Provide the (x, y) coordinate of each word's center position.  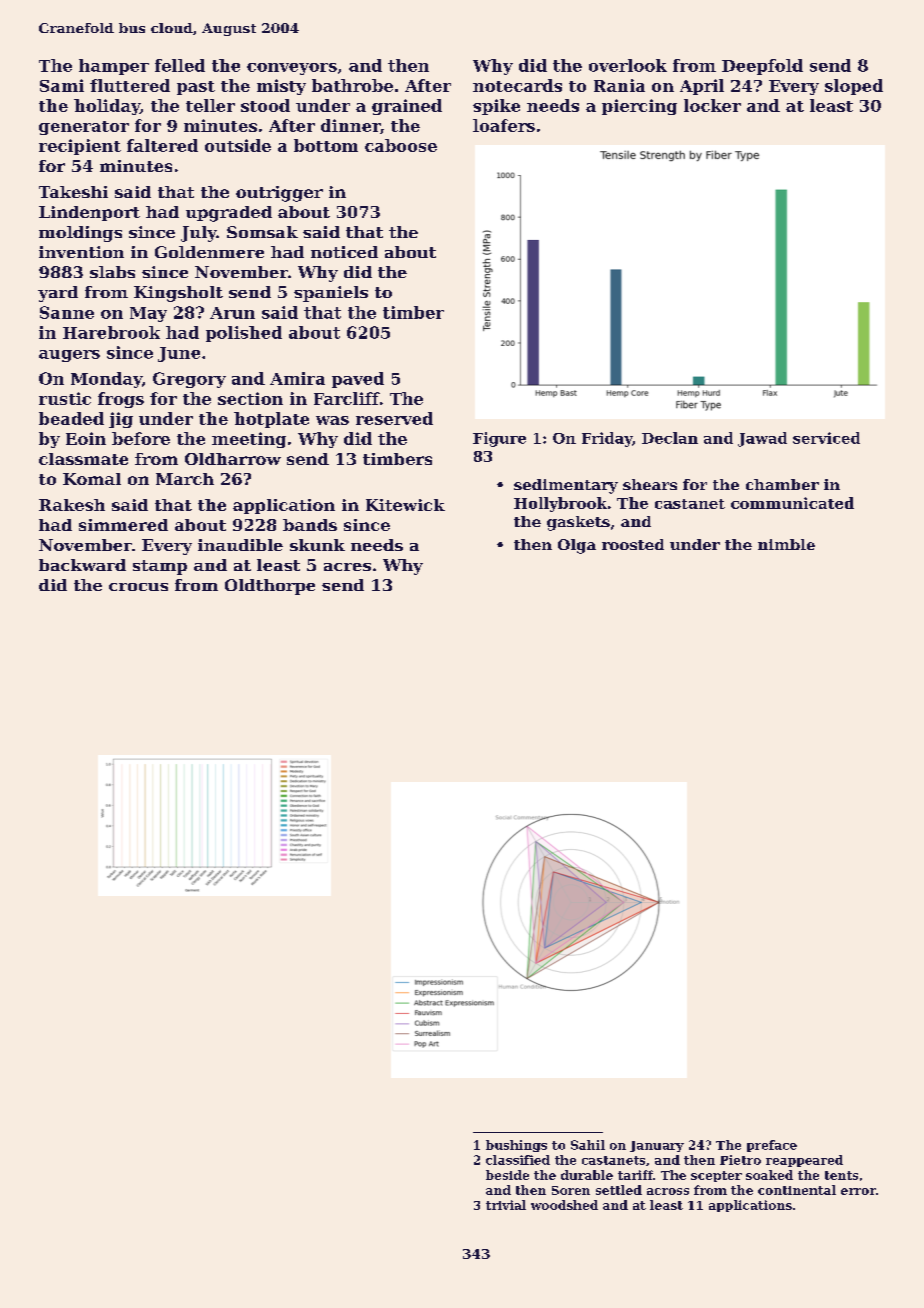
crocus (138, 587)
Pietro (740, 1160)
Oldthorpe (270, 587)
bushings (516, 1146)
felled (180, 65)
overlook (628, 65)
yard (58, 294)
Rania (619, 85)
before (141, 438)
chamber (782, 484)
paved (358, 380)
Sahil (588, 1145)
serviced (826, 438)
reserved (394, 418)
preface (772, 1146)
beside (507, 1175)
